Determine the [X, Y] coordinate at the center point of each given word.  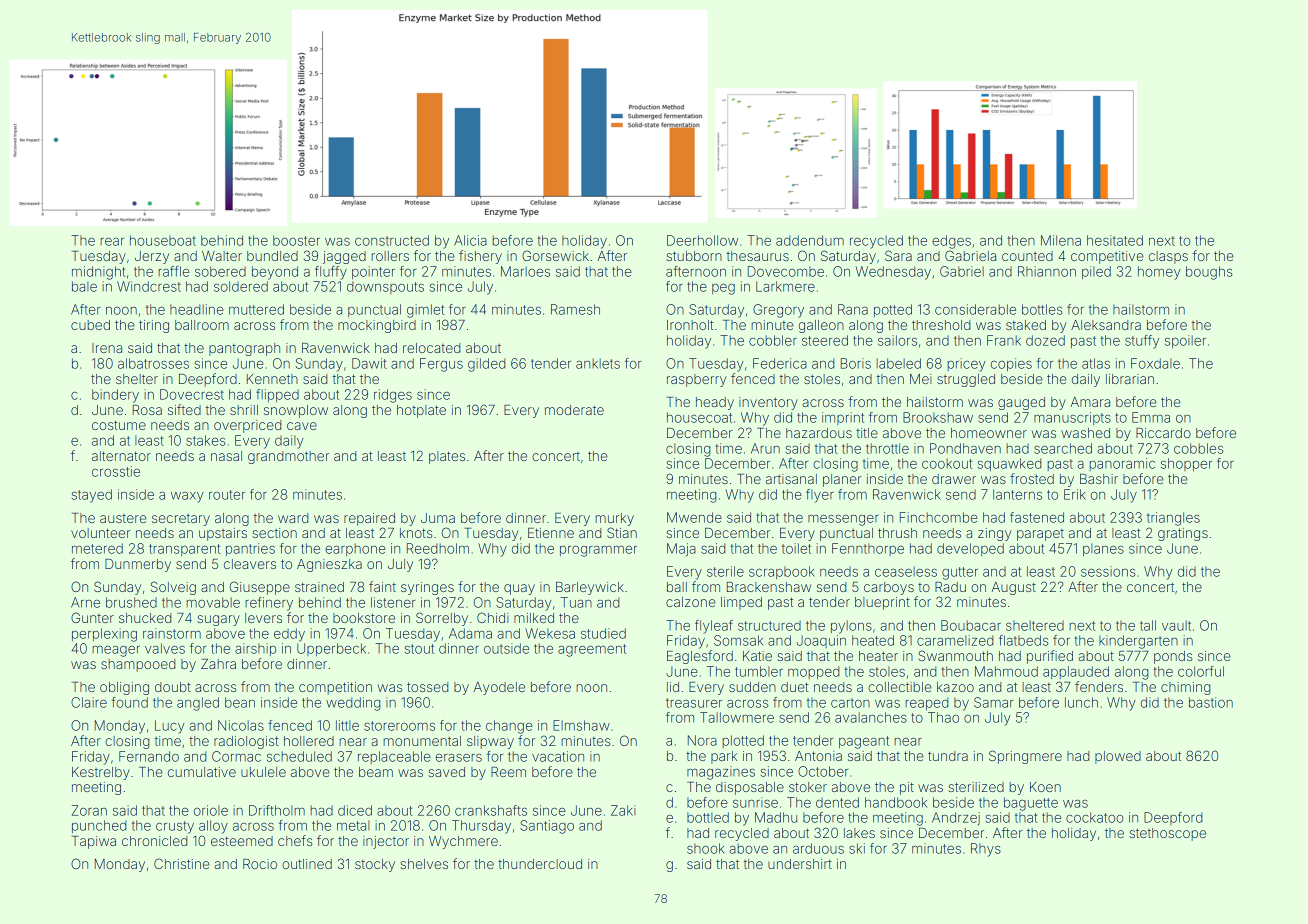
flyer [820, 496]
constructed [392, 240]
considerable [975, 309]
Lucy [170, 727]
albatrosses [153, 363]
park [724, 757]
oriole [211, 810]
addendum [810, 240]
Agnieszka [329, 565]
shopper [1186, 464]
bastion [1211, 702]
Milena [1061, 240]
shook [706, 848]
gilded [486, 365]
